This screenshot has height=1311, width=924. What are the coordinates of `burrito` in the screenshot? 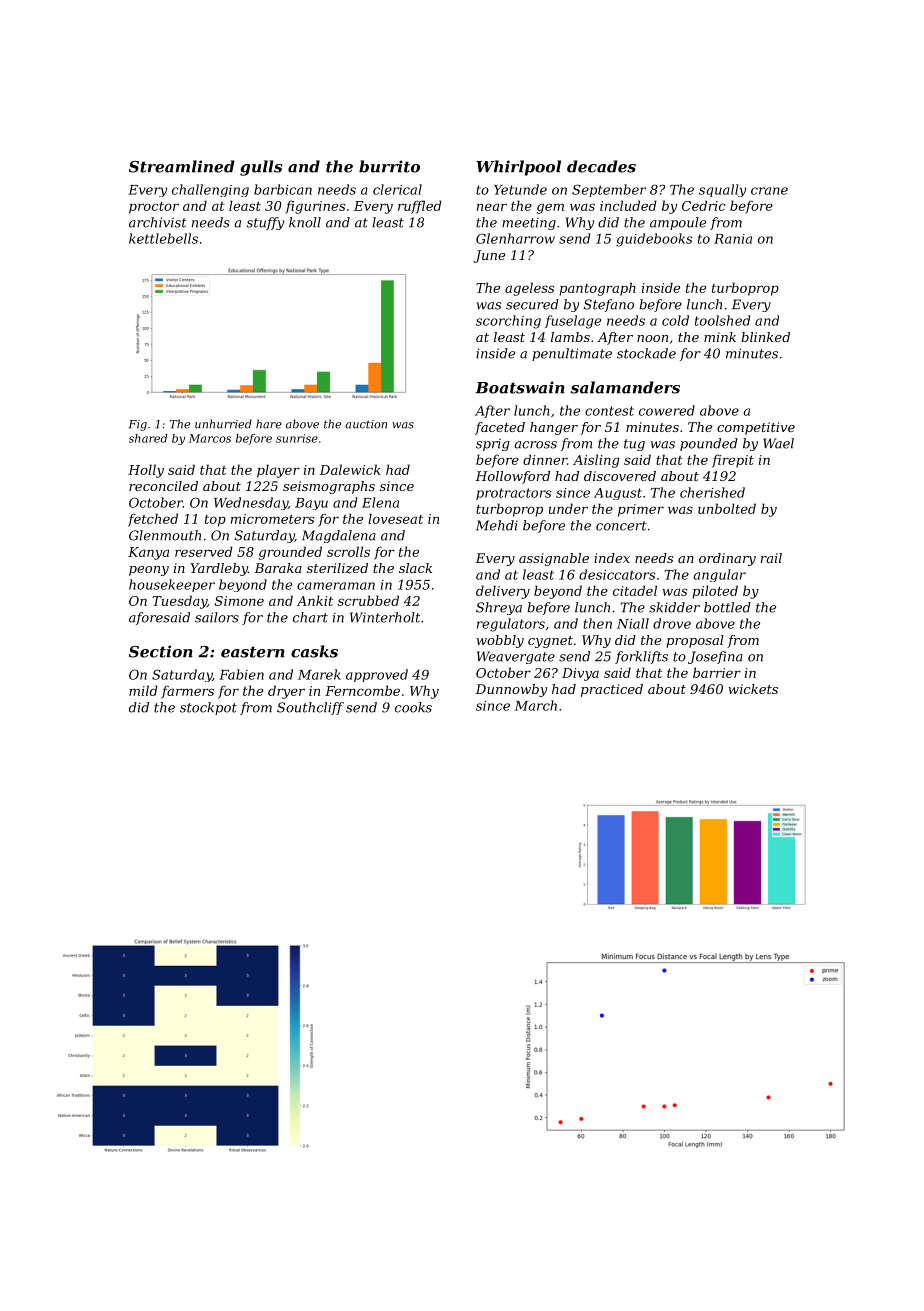 It's located at (389, 166).
